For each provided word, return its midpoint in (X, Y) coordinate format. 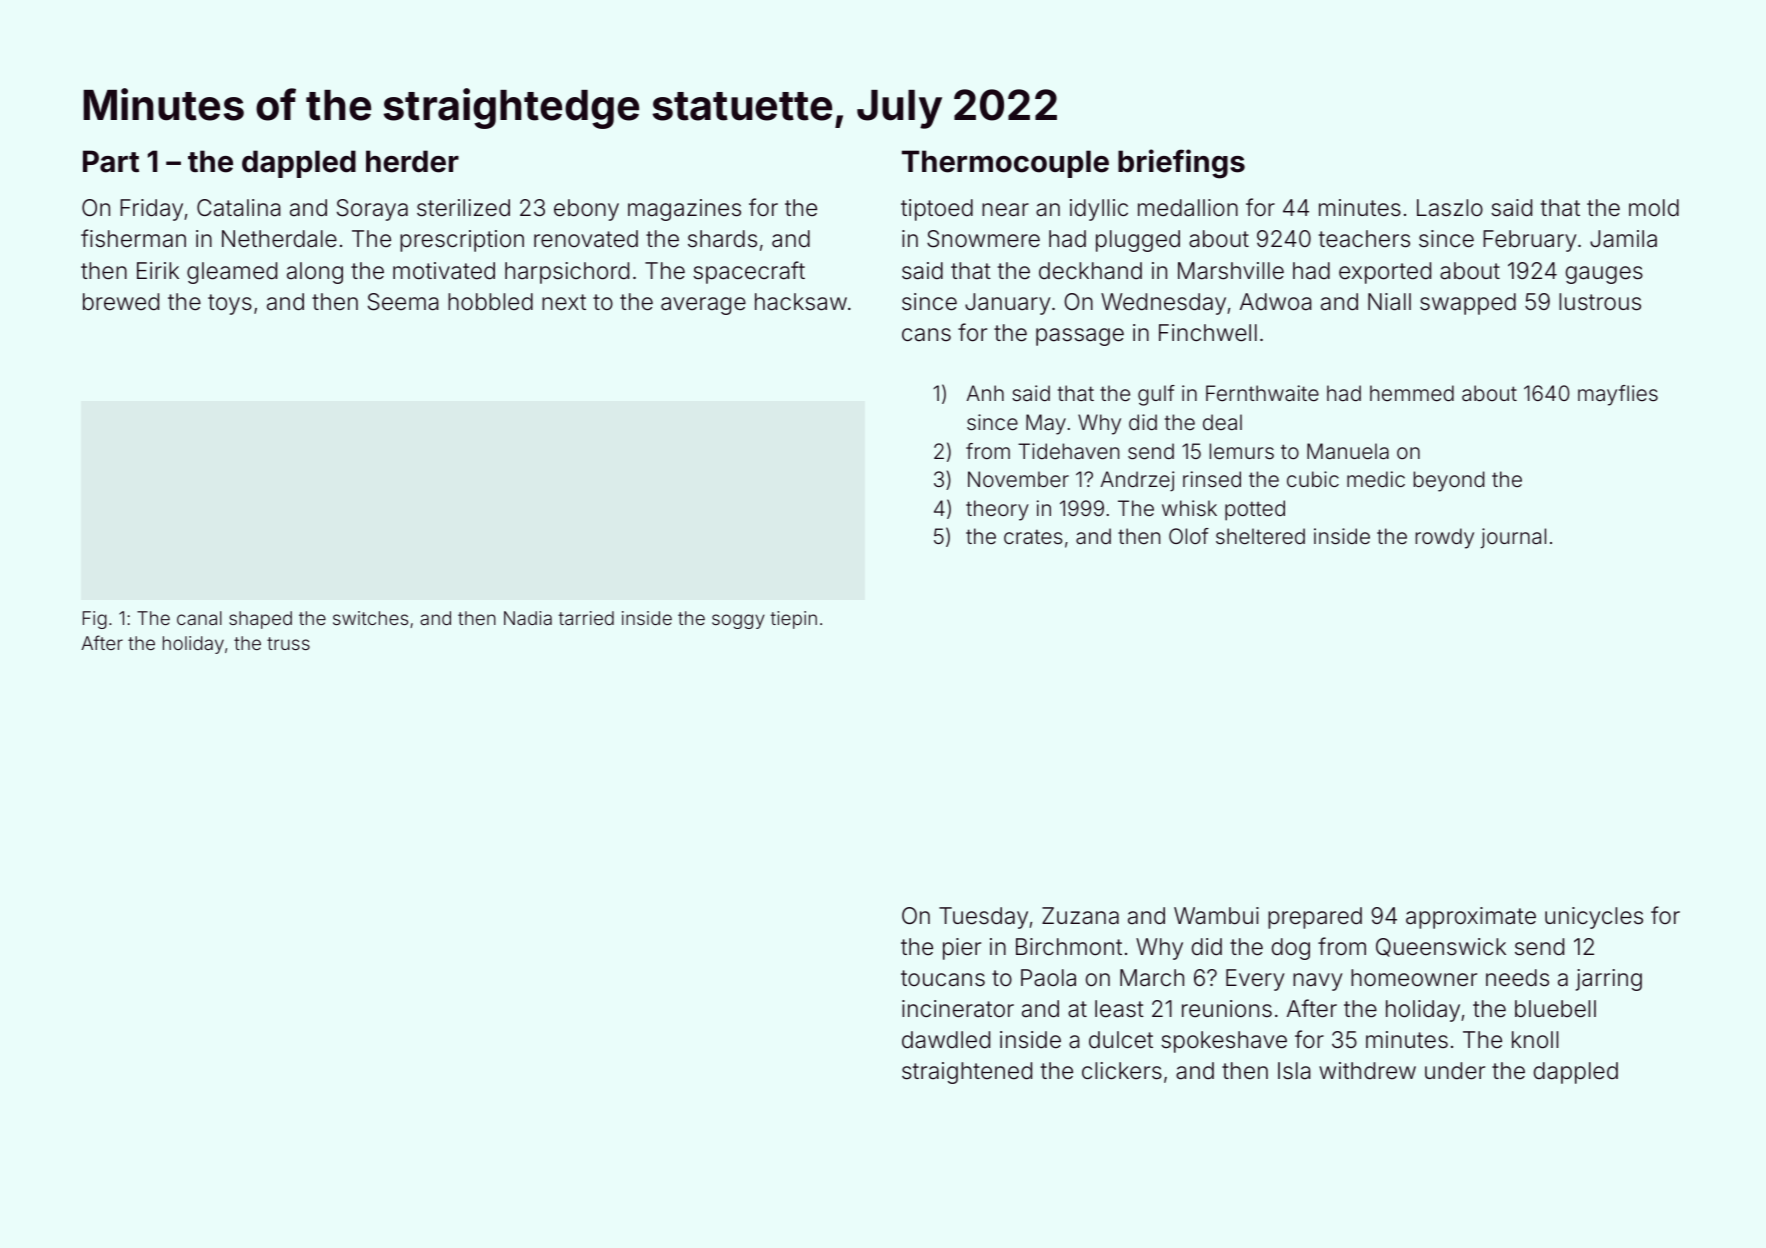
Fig (95, 620)
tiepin (793, 620)
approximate (1471, 918)
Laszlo (1450, 208)
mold (1654, 208)
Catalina (239, 208)
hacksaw (801, 302)
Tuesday (983, 918)
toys (230, 304)
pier (962, 949)
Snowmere (983, 239)
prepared (1315, 918)
